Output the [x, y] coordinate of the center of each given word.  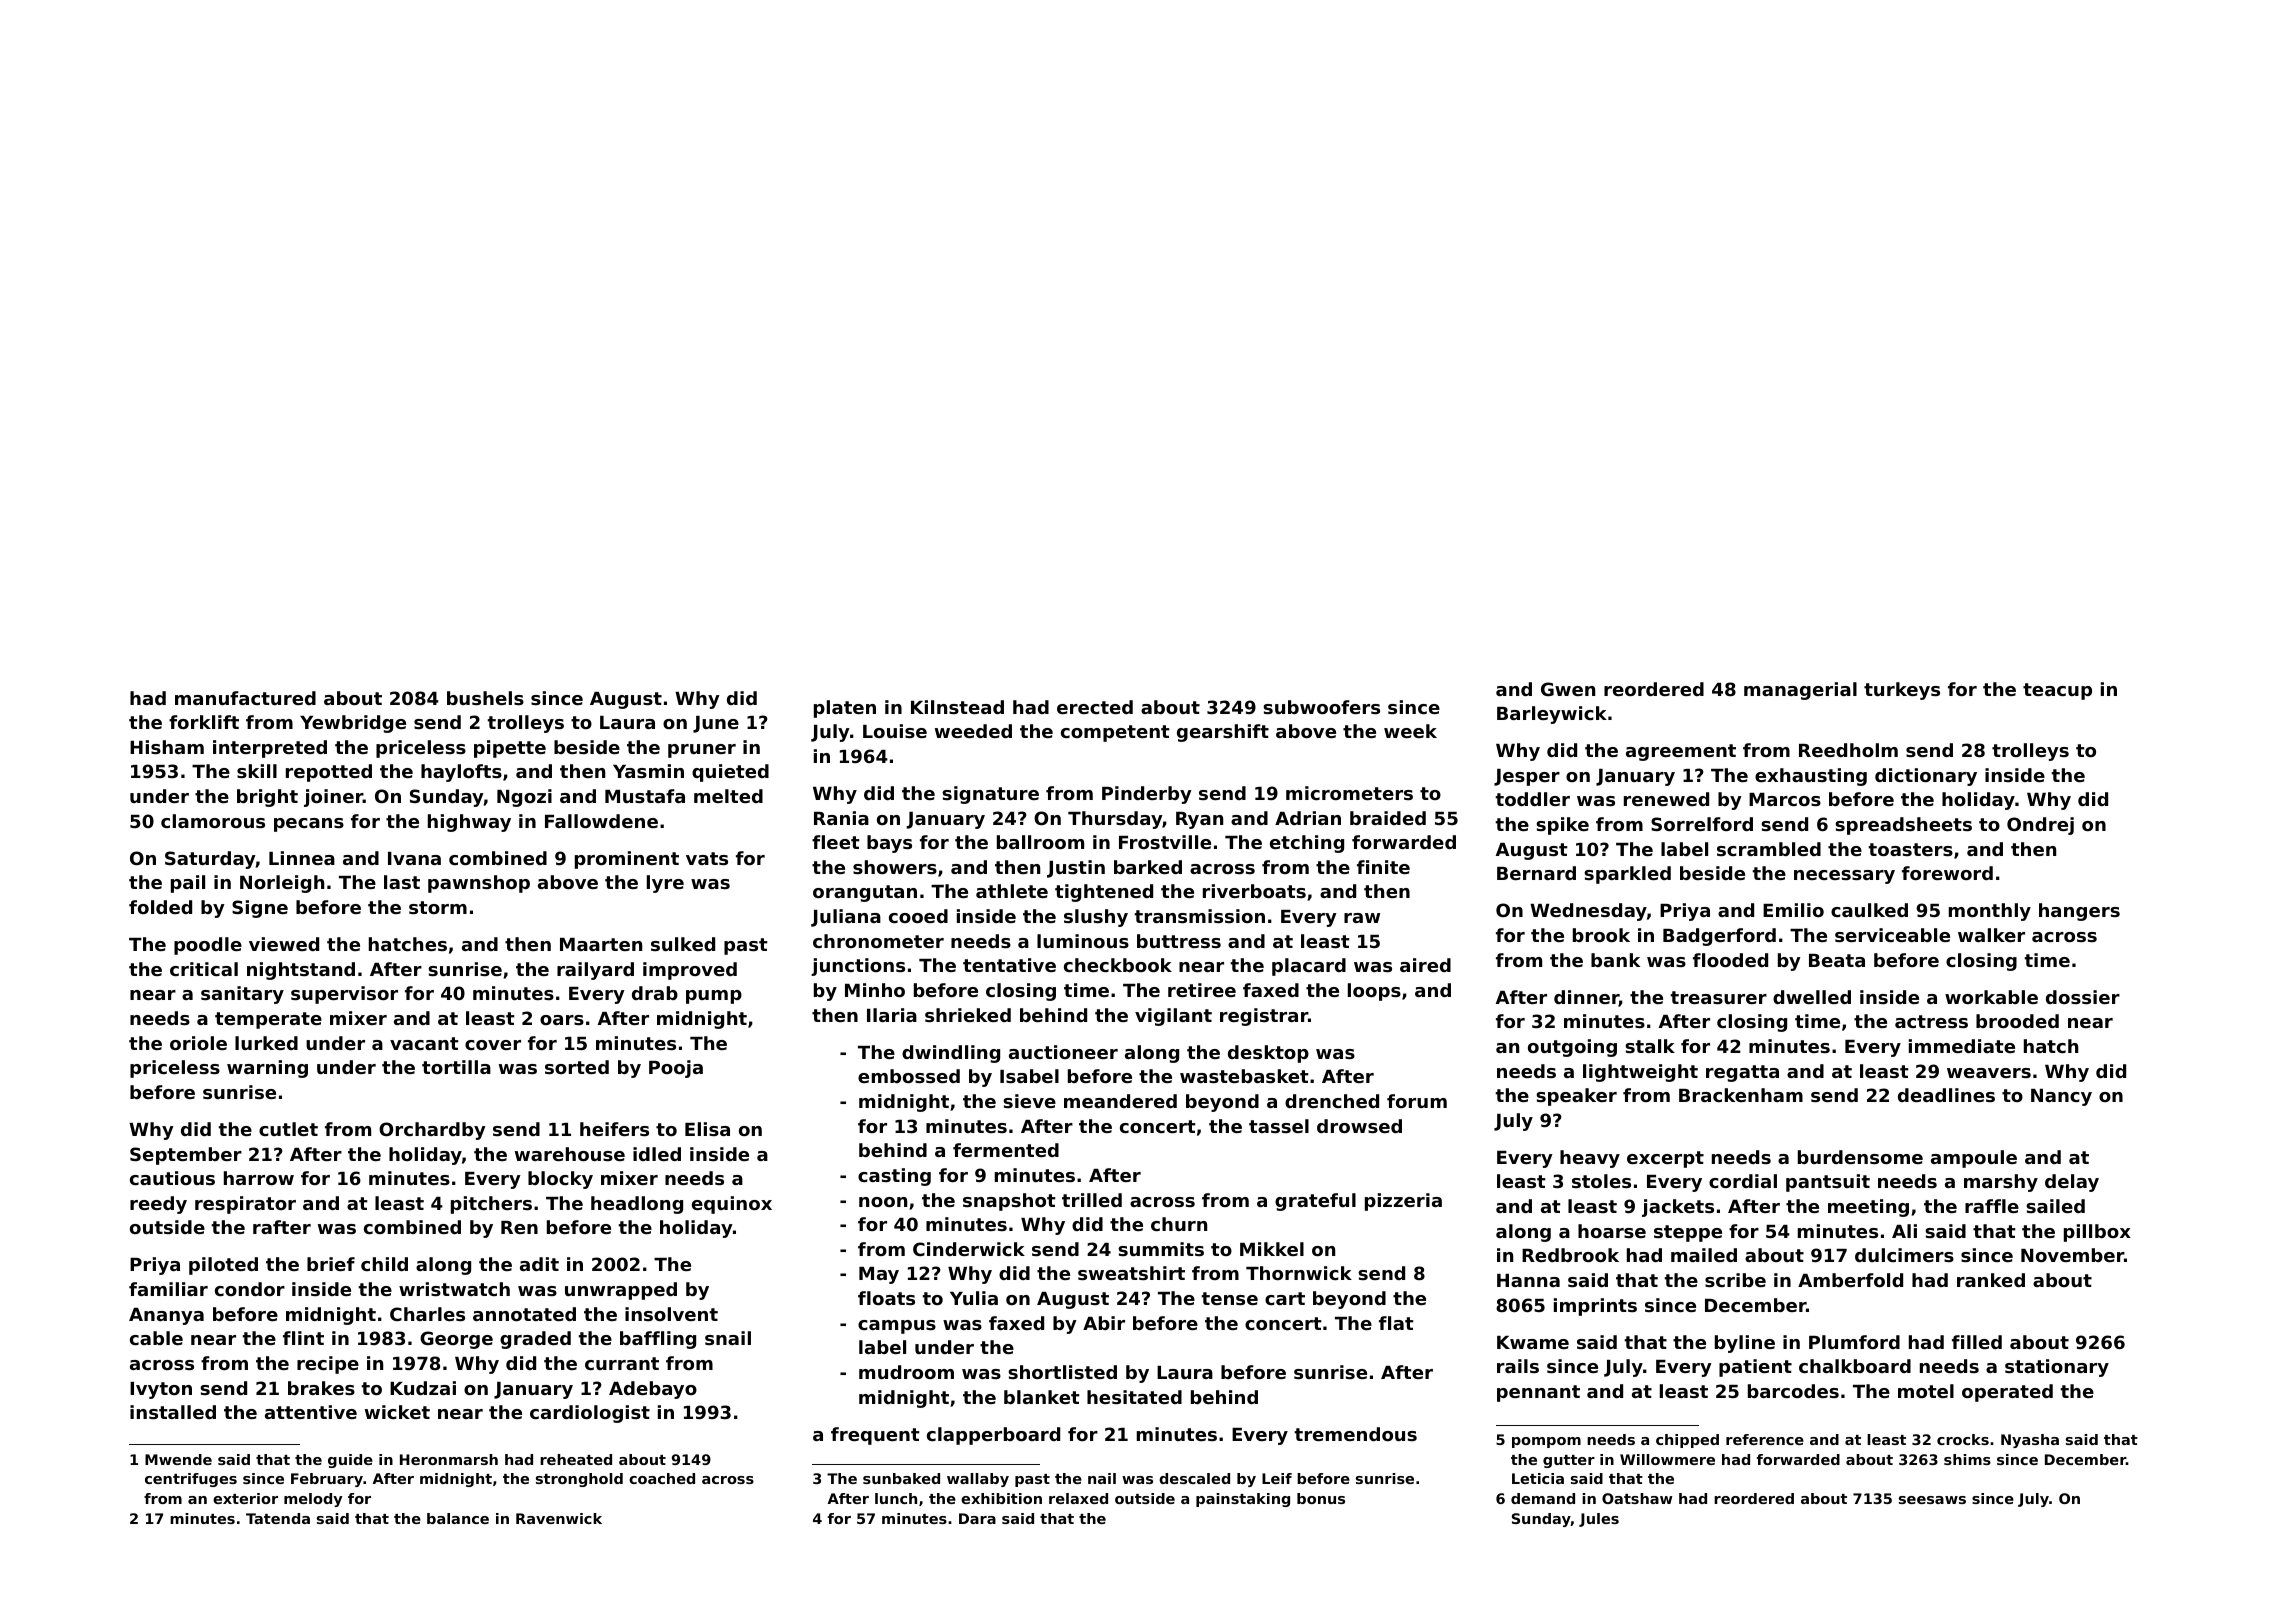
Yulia [974, 1298]
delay [2072, 1183]
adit [539, 1264]
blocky [560, 1180]
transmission [1199, 916]
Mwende [178, 1459]
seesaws [1932, 1500]
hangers [2079, 912]
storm [438, 907]
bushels [485, 698]
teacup [2057, 691]
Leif [1277, 1478]
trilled [1092, 1200]
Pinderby [1147, 795]
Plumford [1854, 1342]
